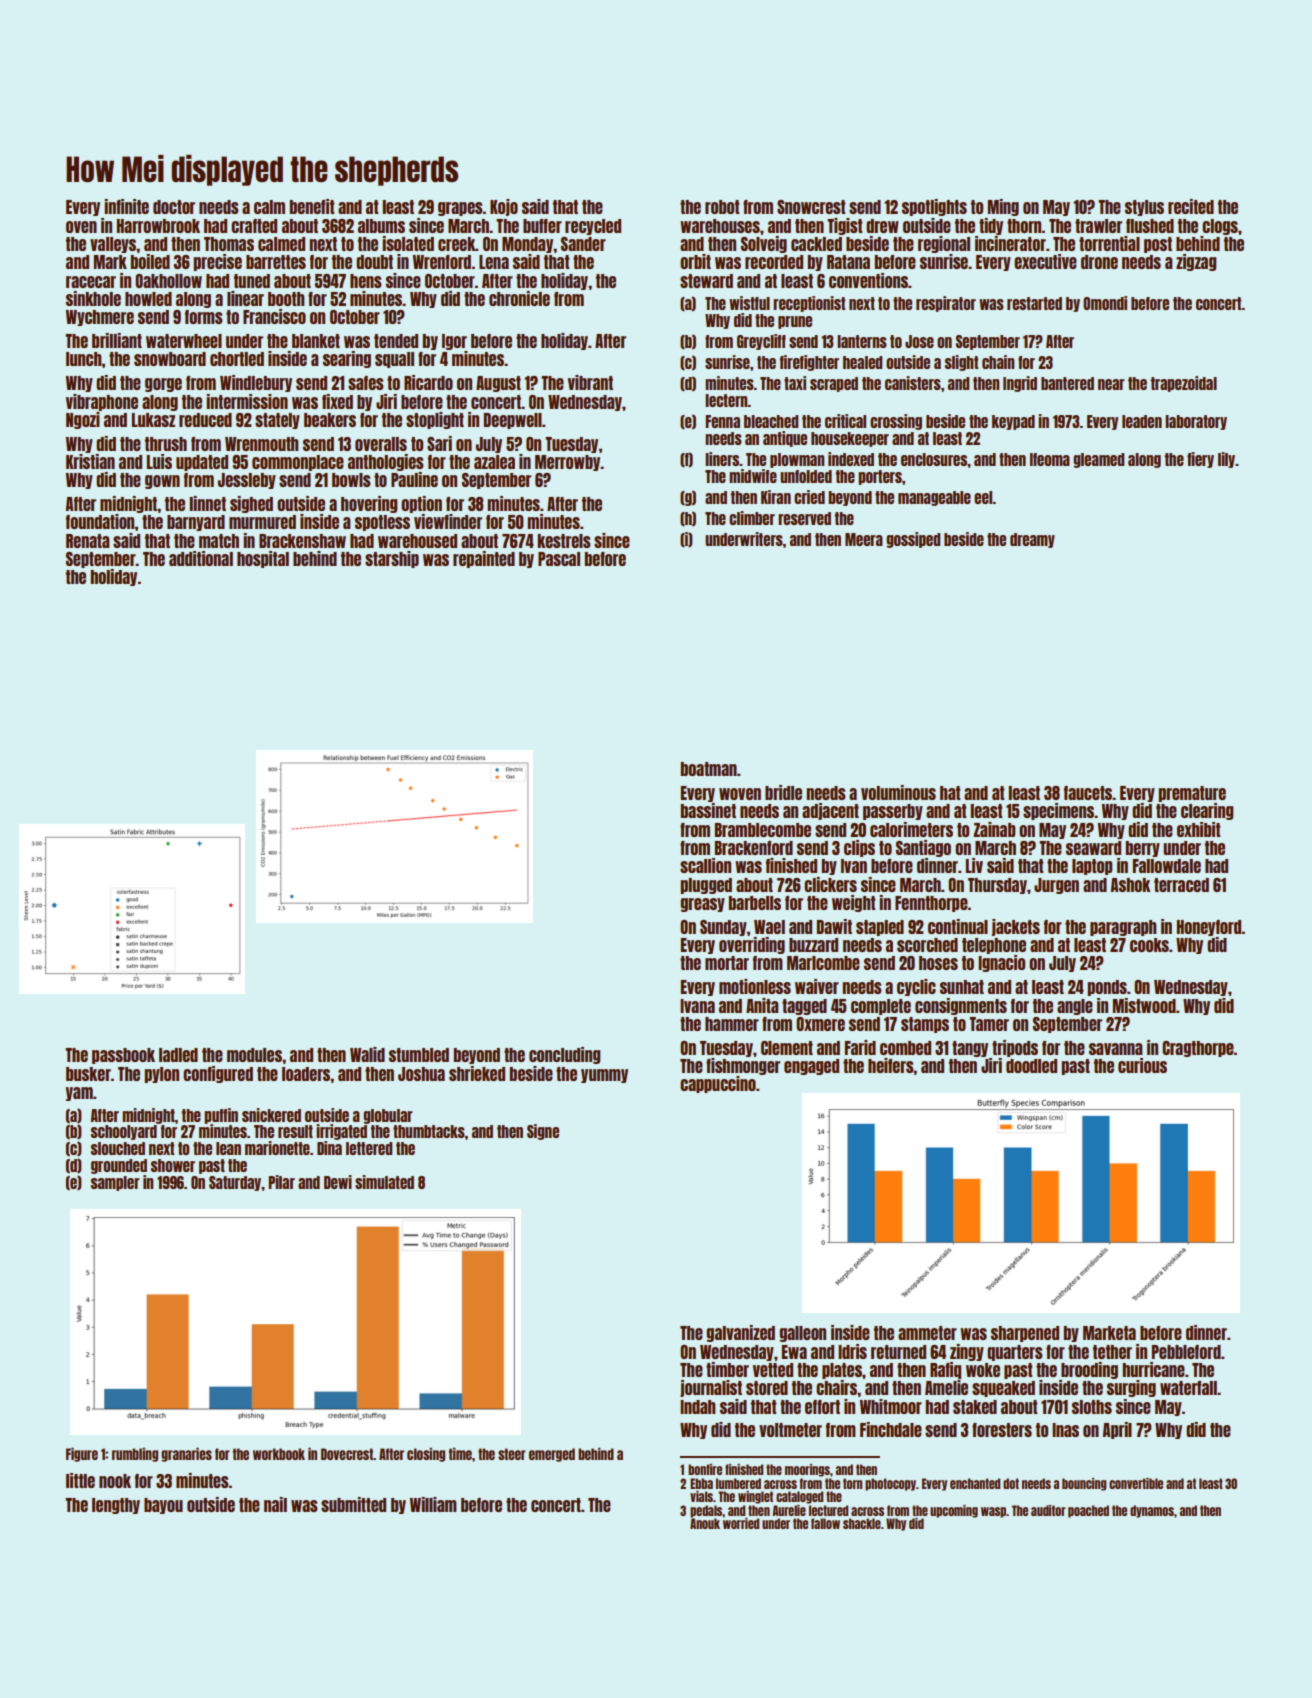  I want to click on forms, so click(204, 317).
